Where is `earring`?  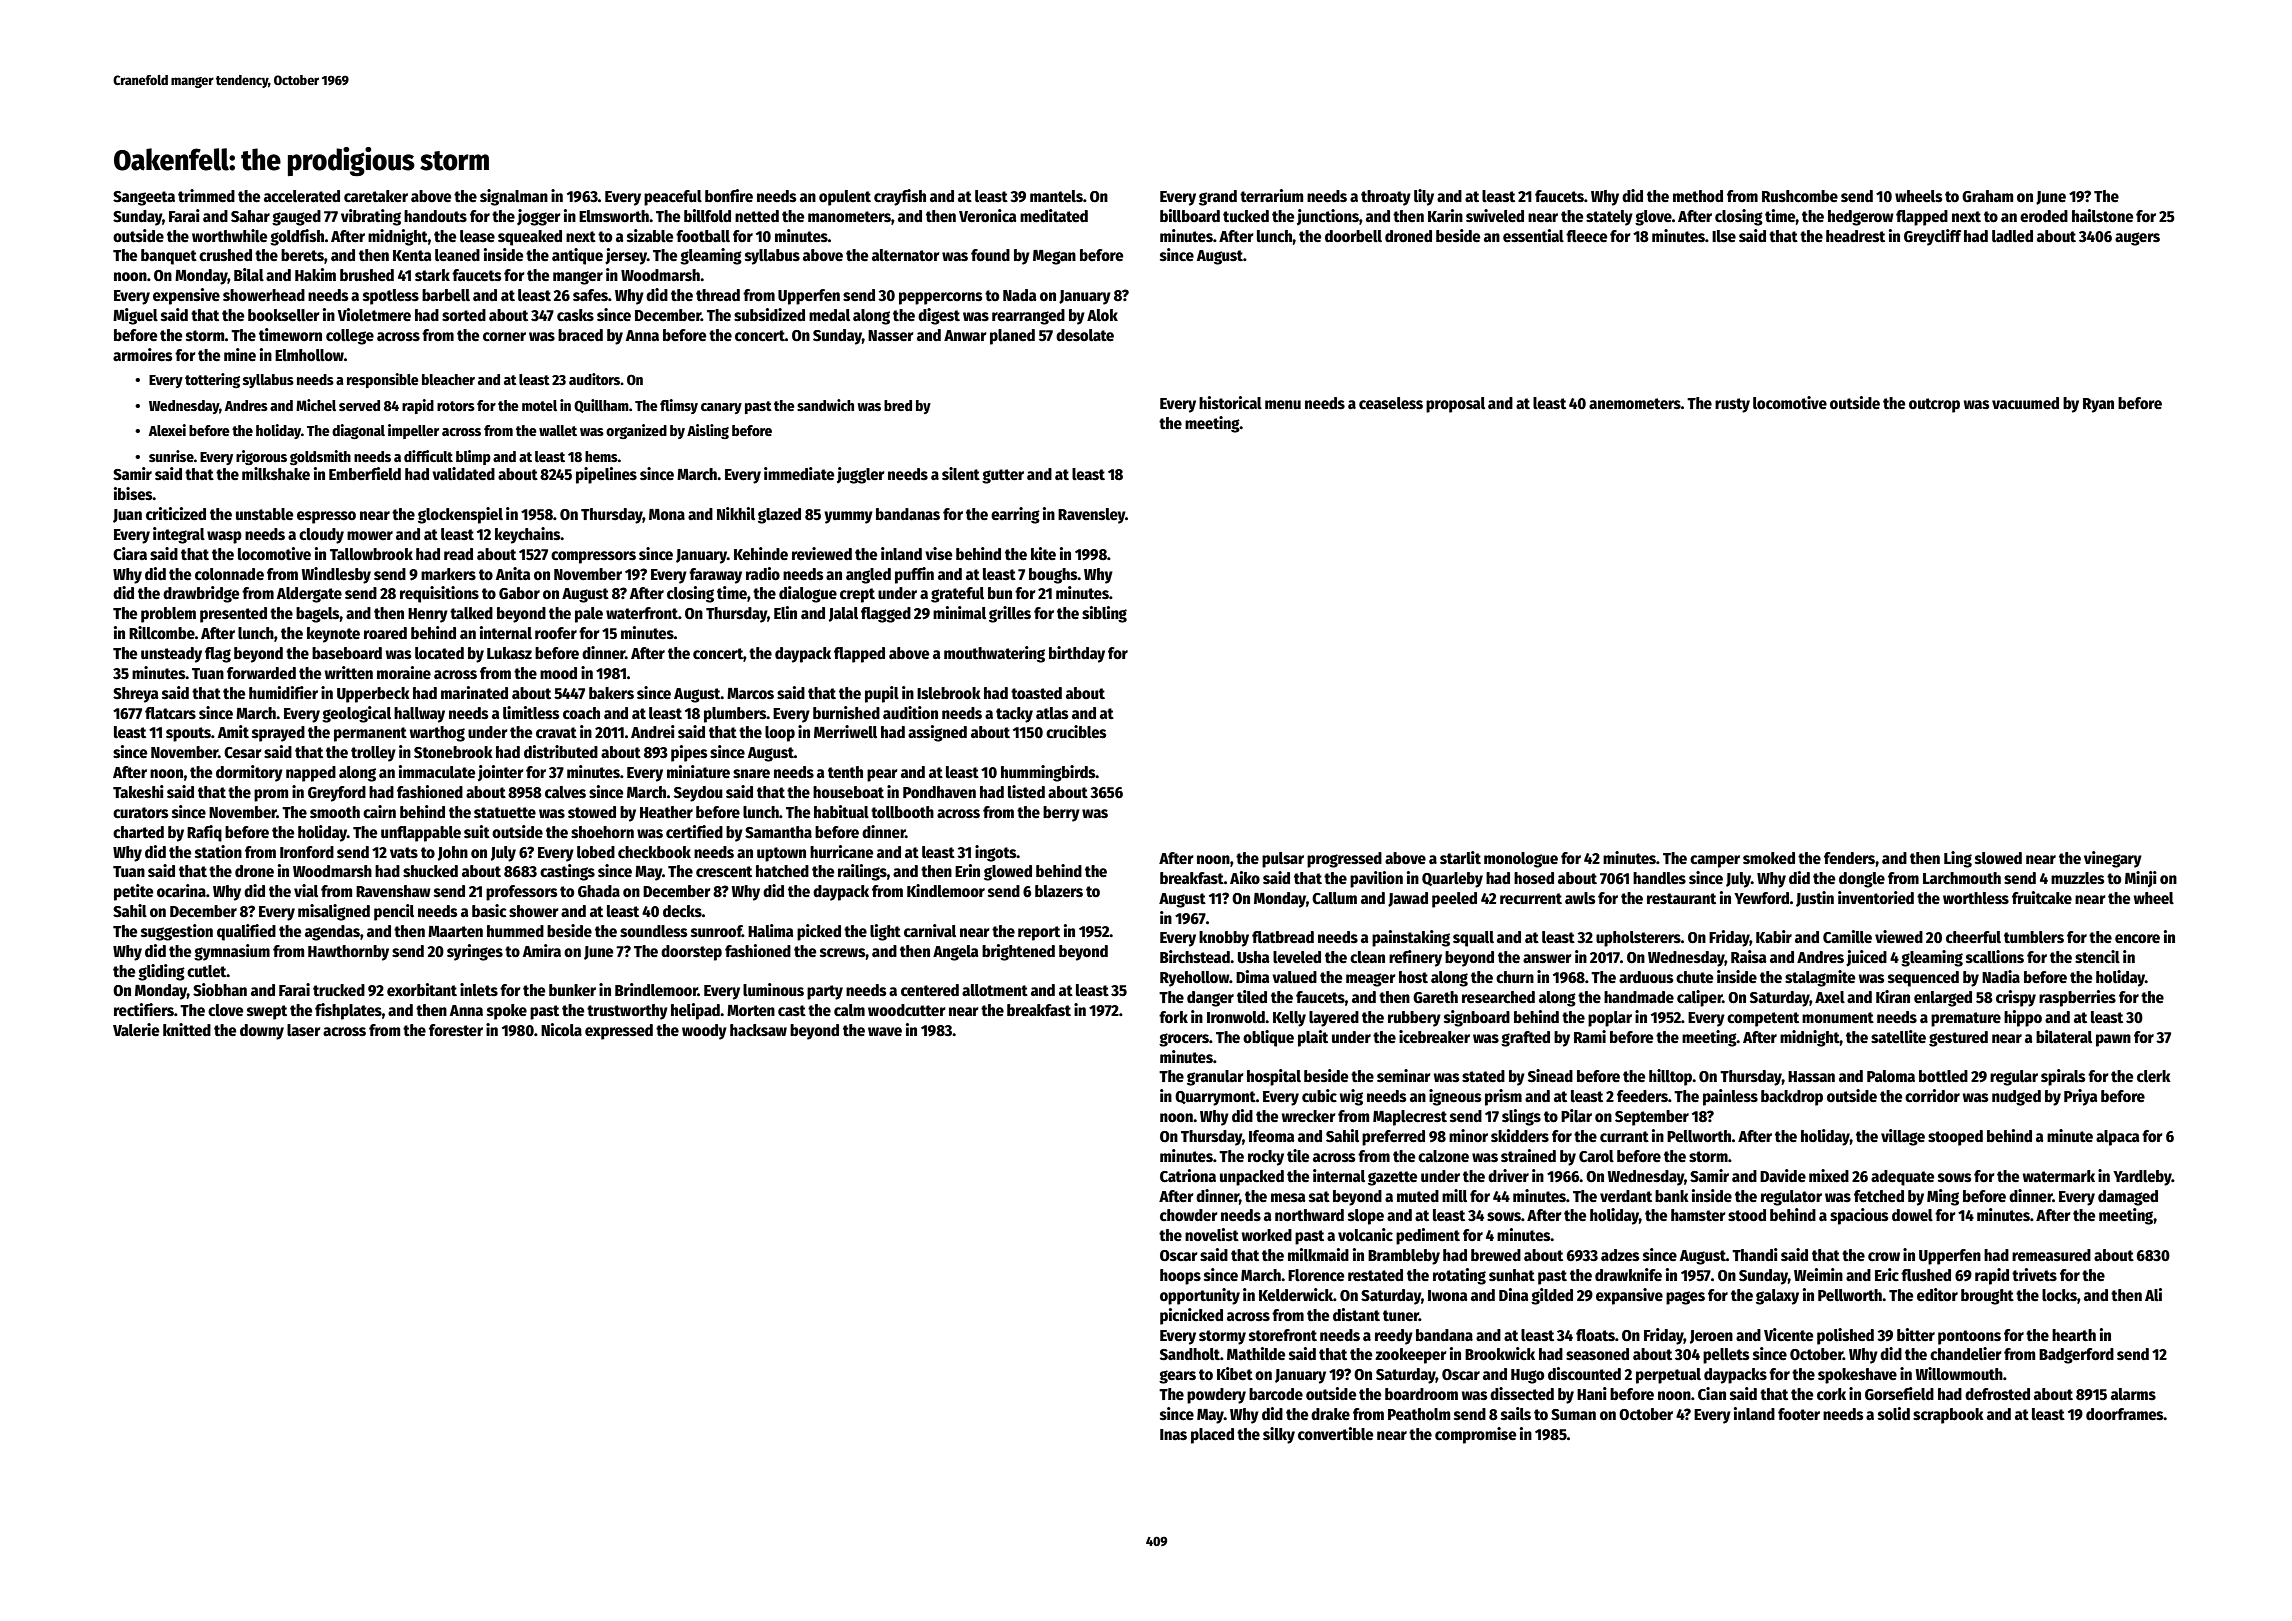 earring is located at coordinates (1015, 515).
